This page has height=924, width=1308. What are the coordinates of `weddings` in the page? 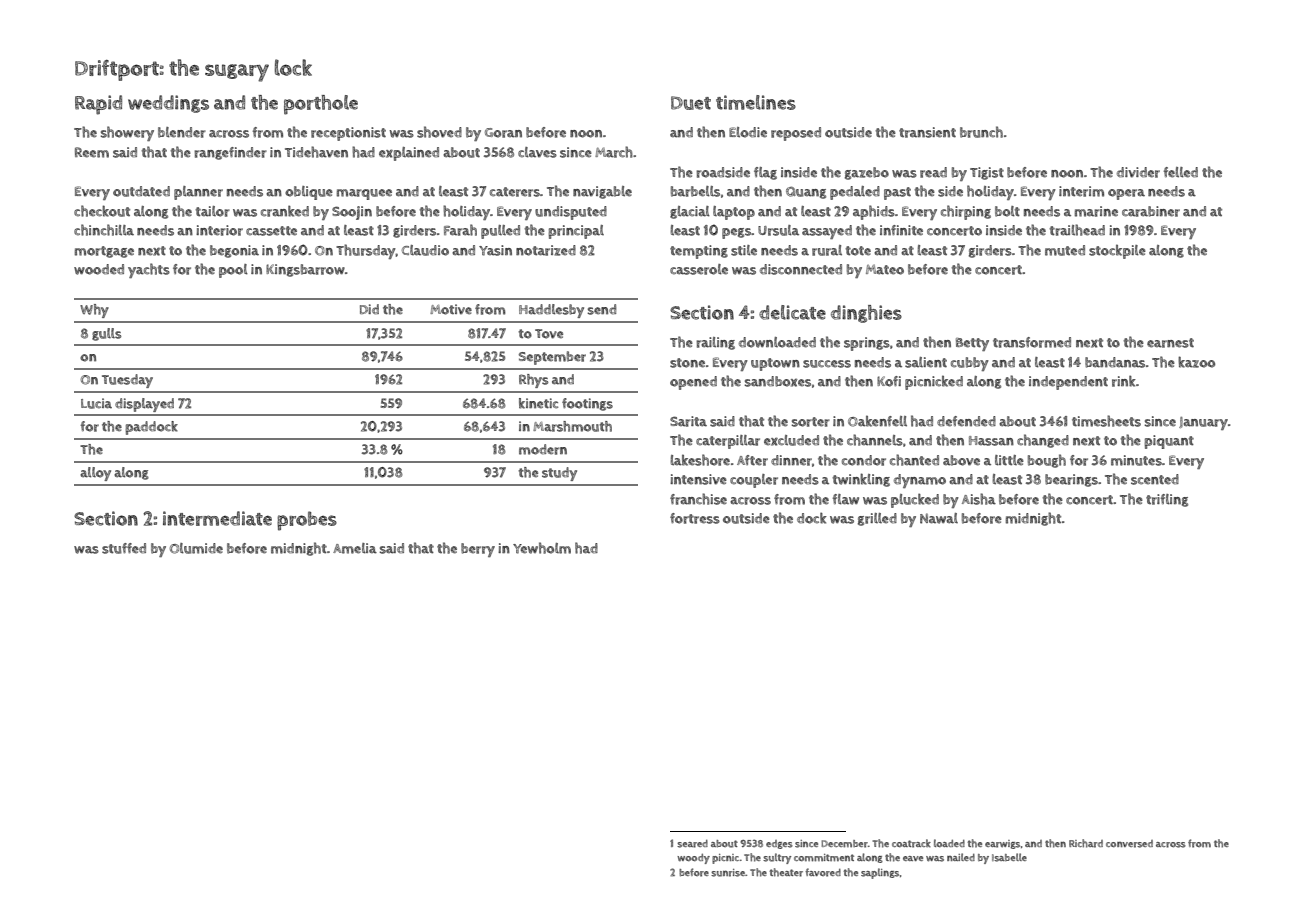 It's located at (168, 104).
